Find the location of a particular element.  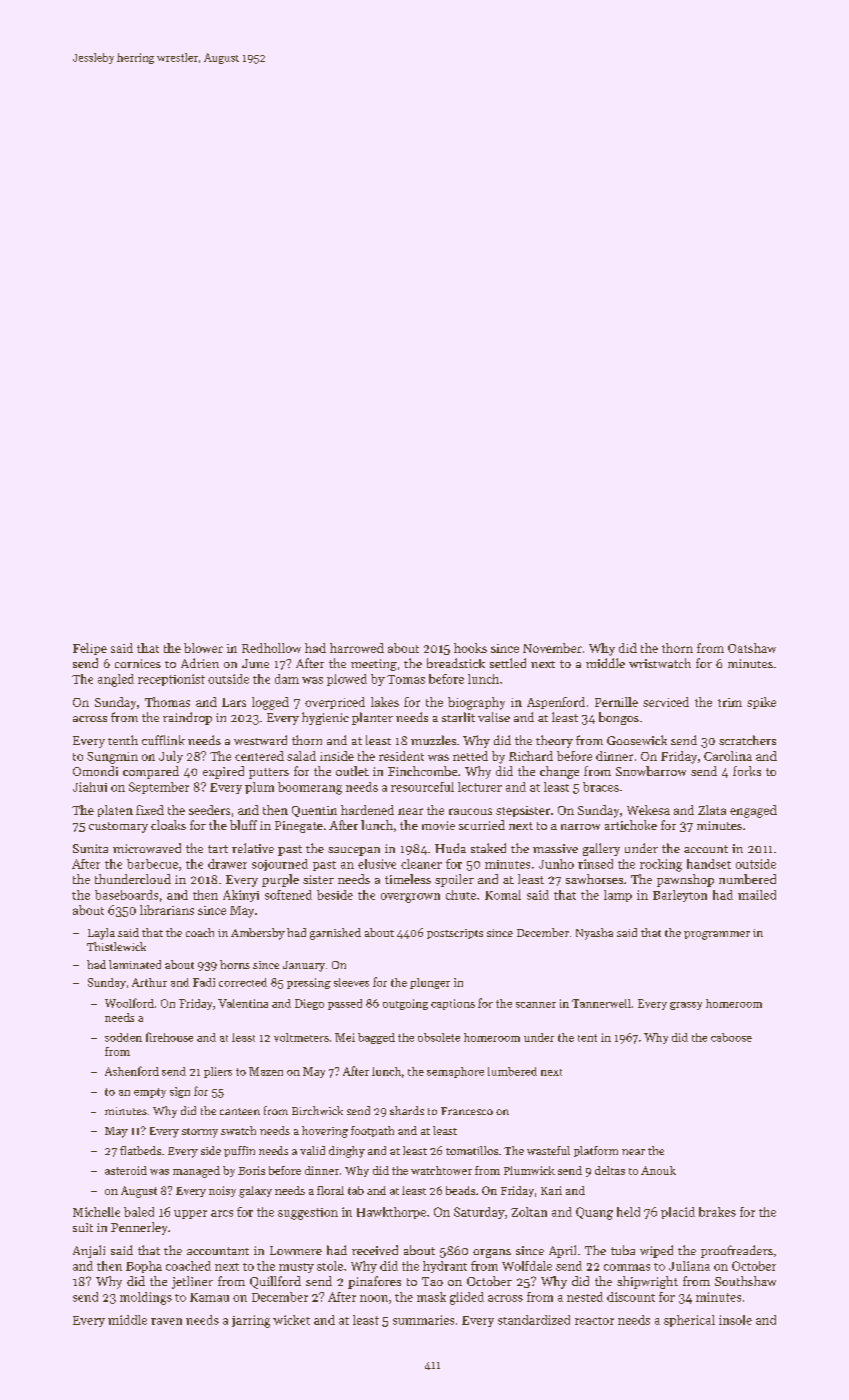

Boris is located at coordinates (251, 1170).
